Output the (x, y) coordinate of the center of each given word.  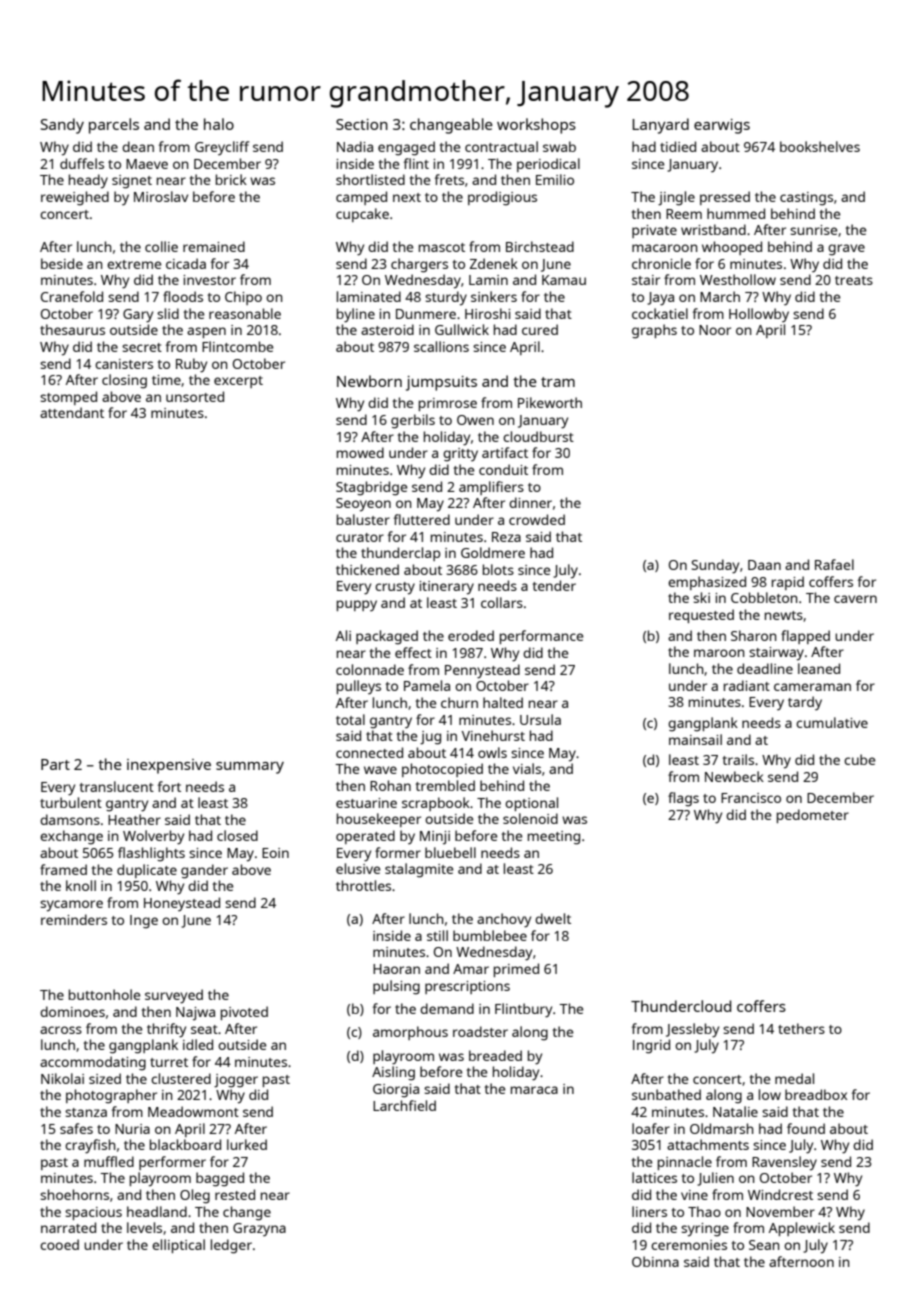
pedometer (813, 816)
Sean (764, 1245)
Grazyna (259, 1230)
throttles (363, 885)
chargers (419, 265)
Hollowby (759, 315)
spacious (93, 1213)
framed (63, 869)
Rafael (834, 564)
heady (88, 181)
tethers (801, 1028)
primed (516, 970)
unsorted (195, 396)
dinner (530, 502)
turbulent (71, 802)
